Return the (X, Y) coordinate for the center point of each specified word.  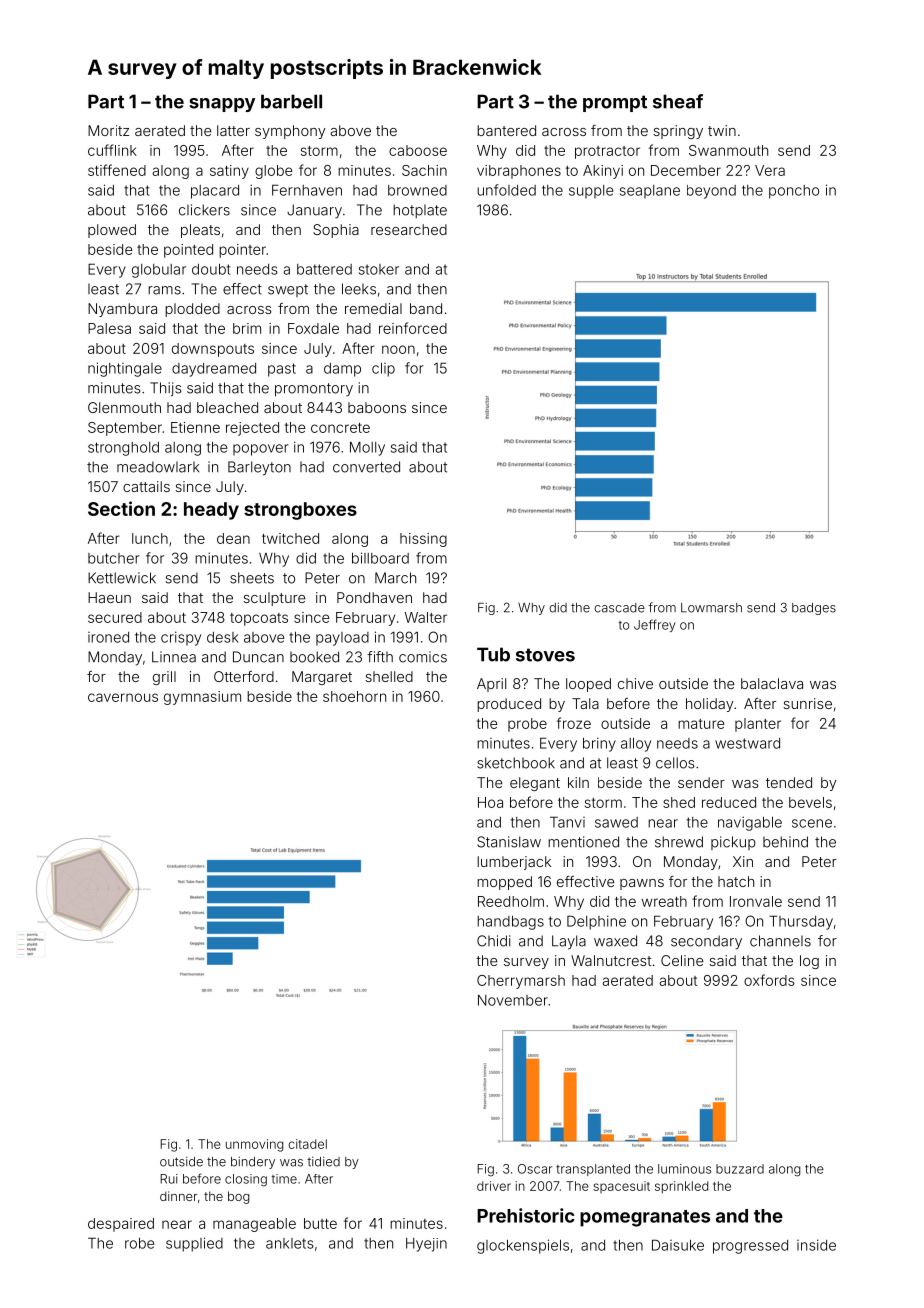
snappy (222, 105)
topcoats (259, 619)
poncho (794, 192)
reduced (729, 802)
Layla (569, 942)
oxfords (769, 980)
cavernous (123, 697)
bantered (506, 130)
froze (574, 723)
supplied (194, 1244)
